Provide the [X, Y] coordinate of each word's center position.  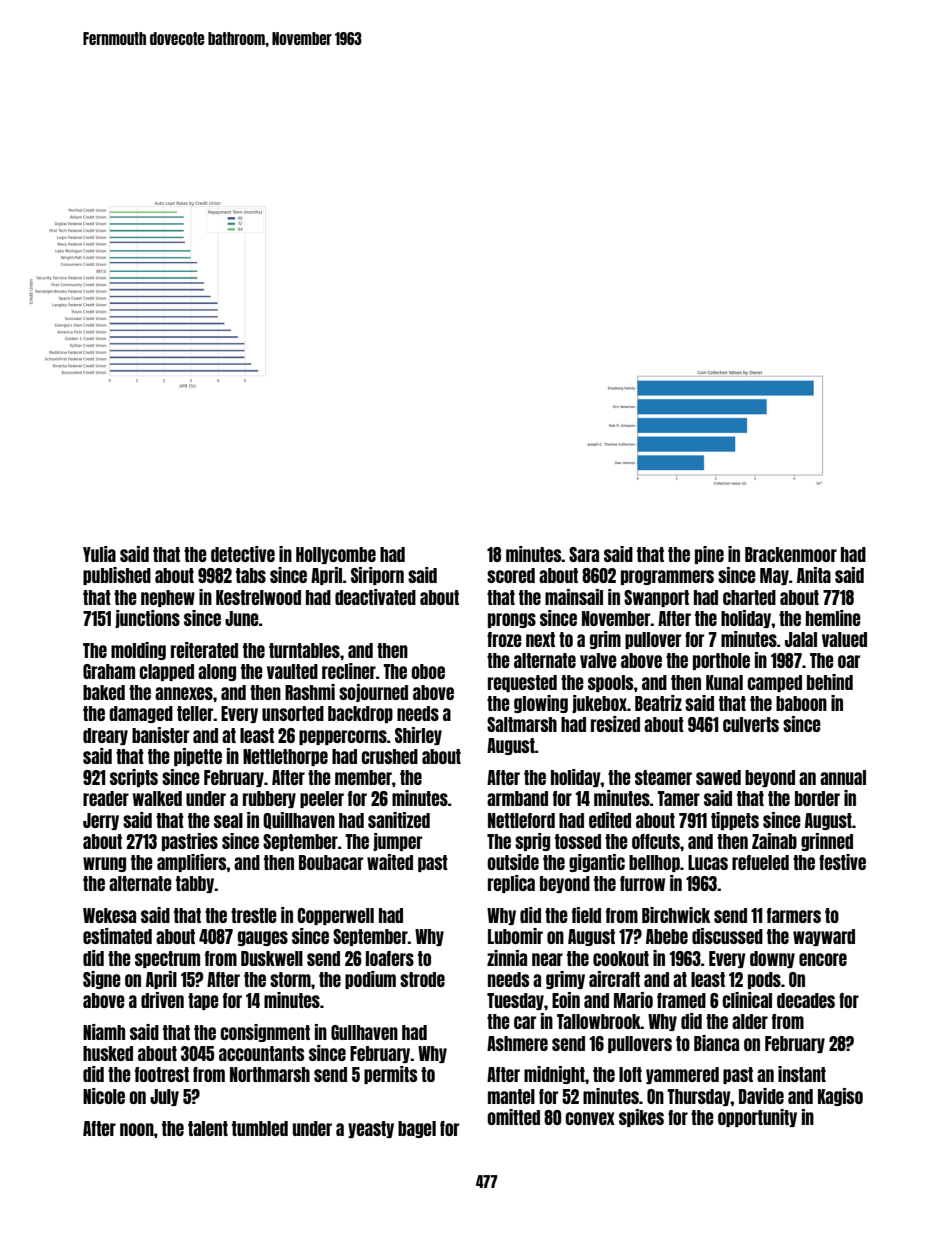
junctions [147, 619]
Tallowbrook [599, 1021]
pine [709, 555]
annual [843, 777]
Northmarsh [270, 1074]
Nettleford [521, 820]
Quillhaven [299, 821]
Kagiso [840, 1097]
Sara [584, 554]
